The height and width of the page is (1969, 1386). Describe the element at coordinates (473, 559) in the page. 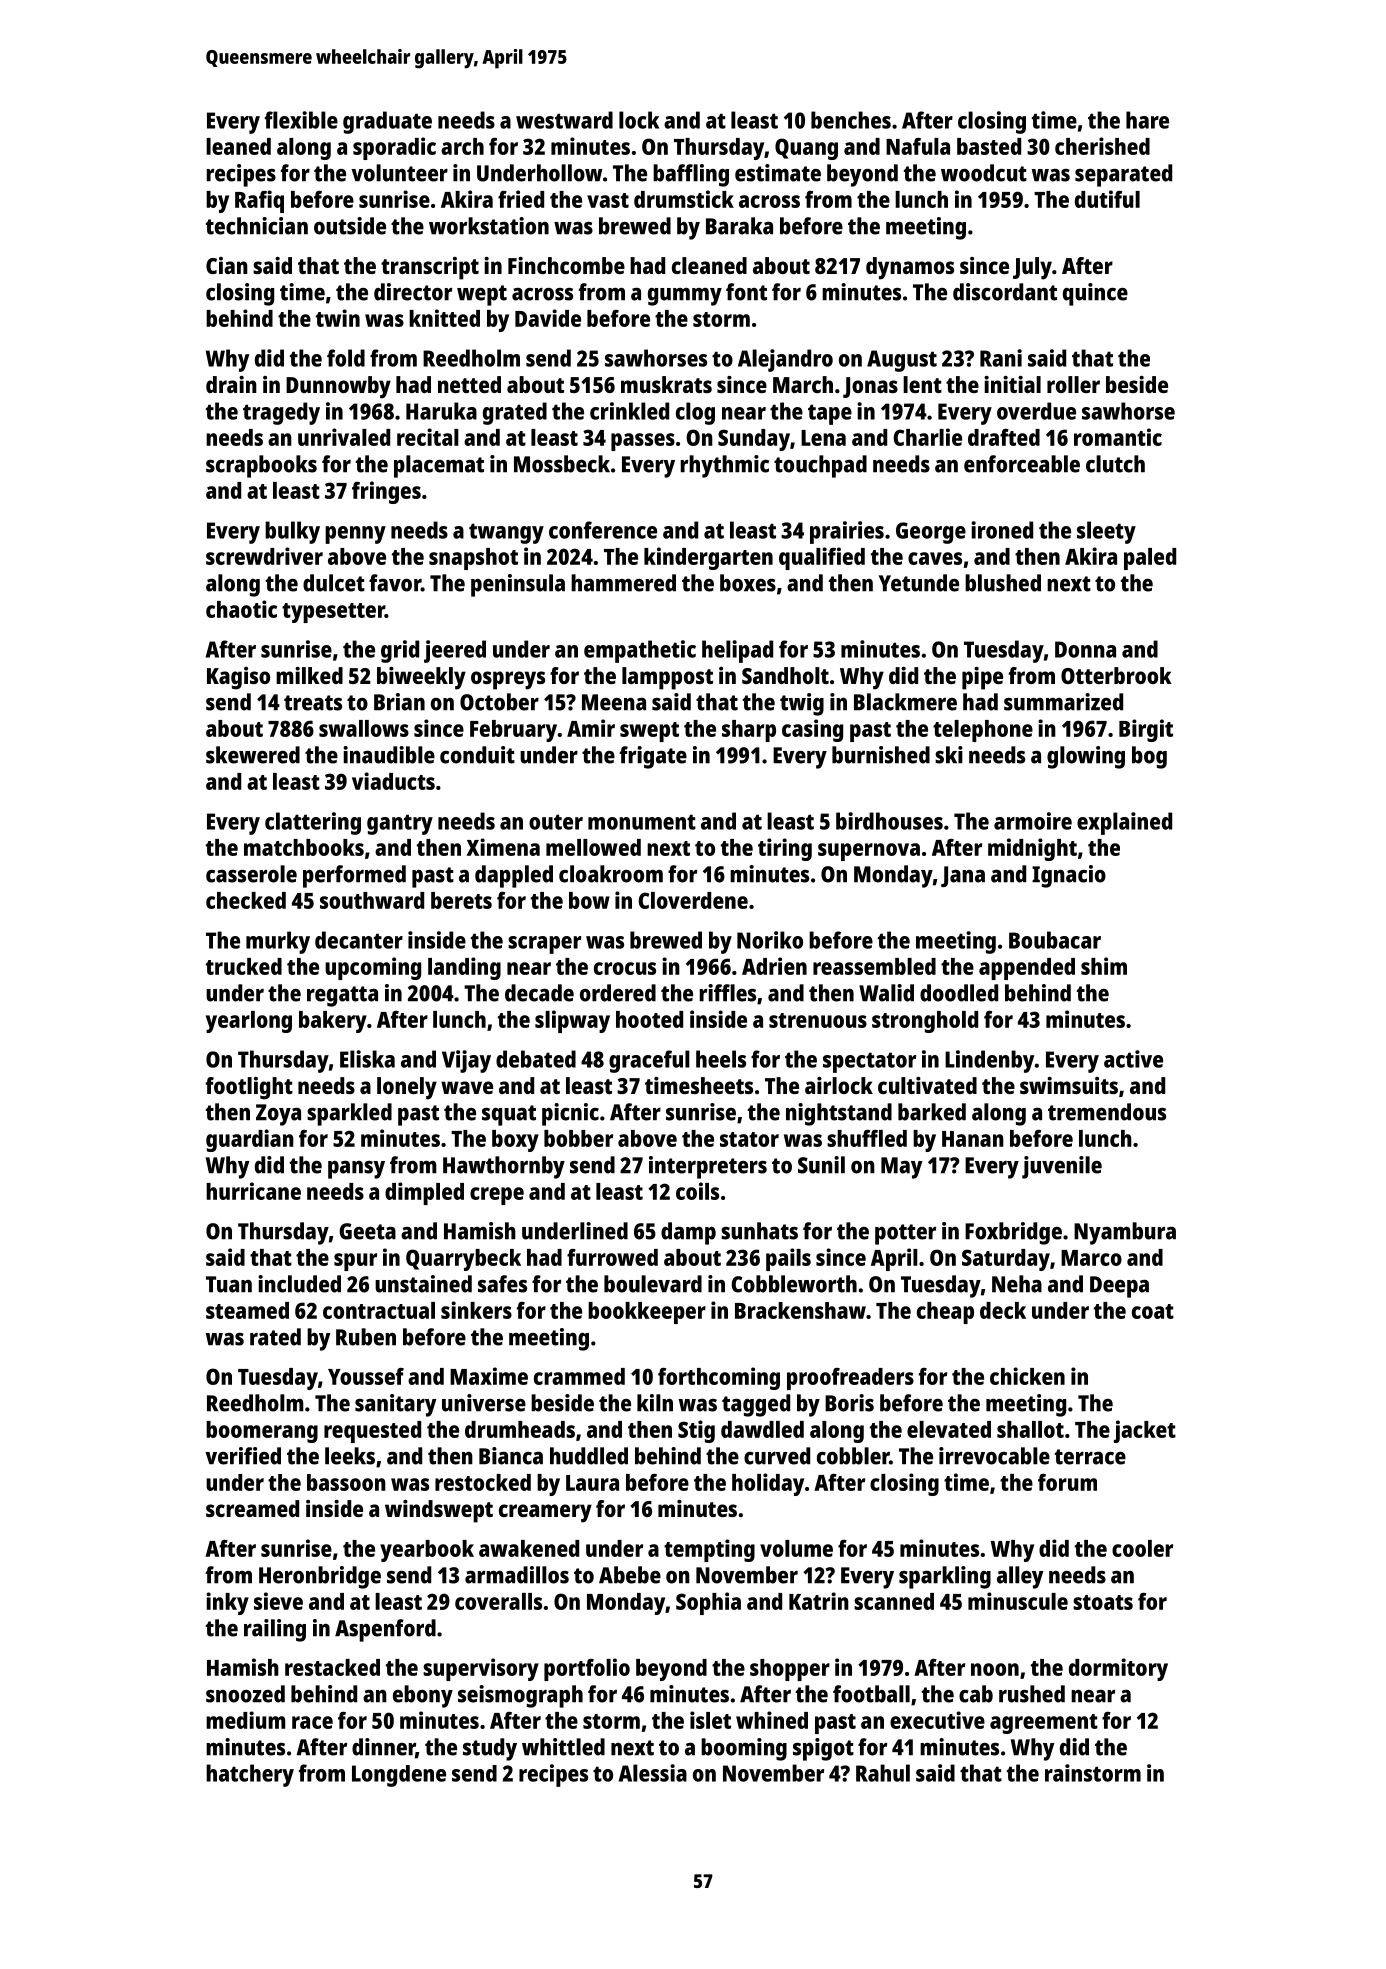

I see `snapshot` at that location.
